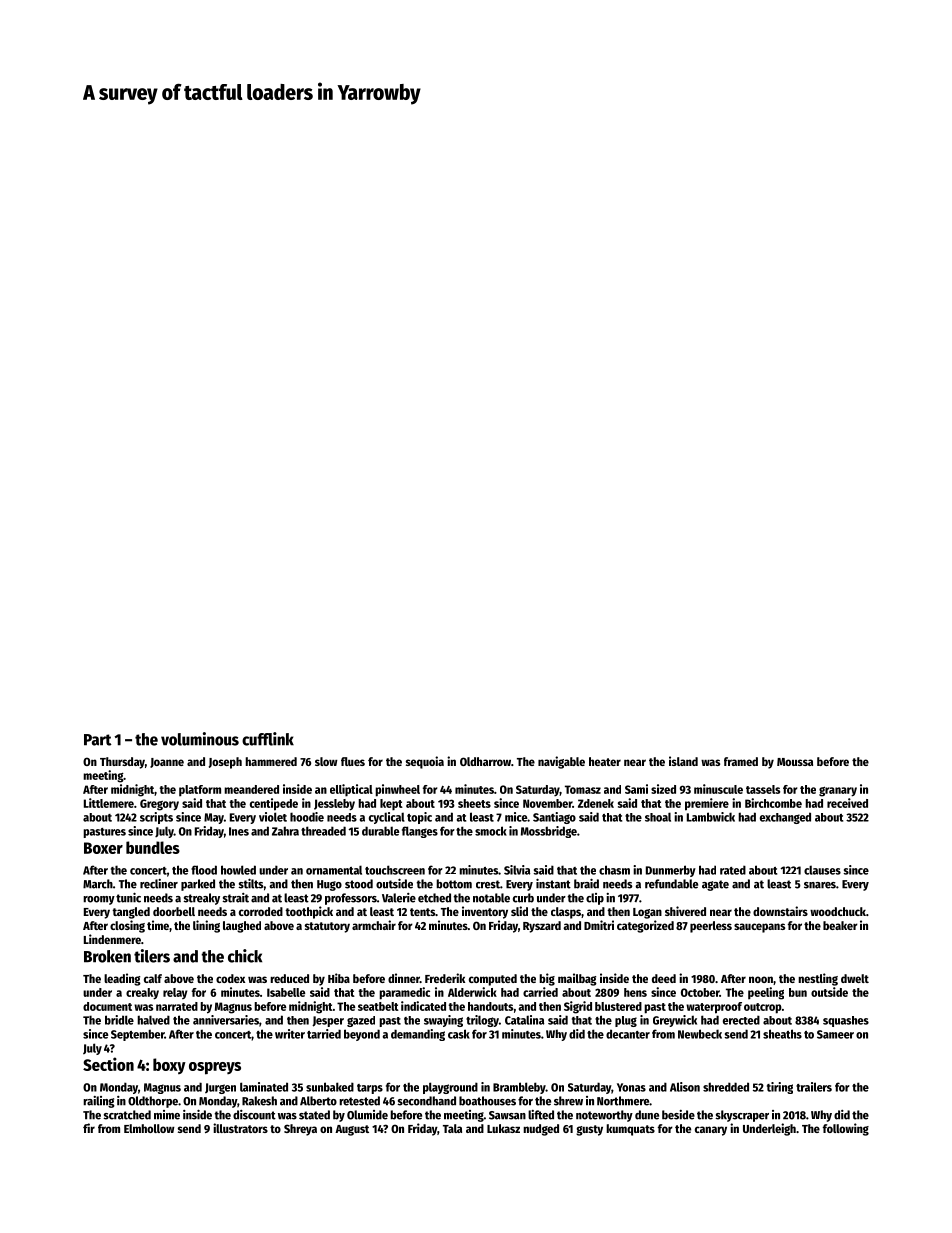  What do you see at coordinates (286, 992) in the screenshot?
I see `Isabelle` at bounding box center [286, 992].
